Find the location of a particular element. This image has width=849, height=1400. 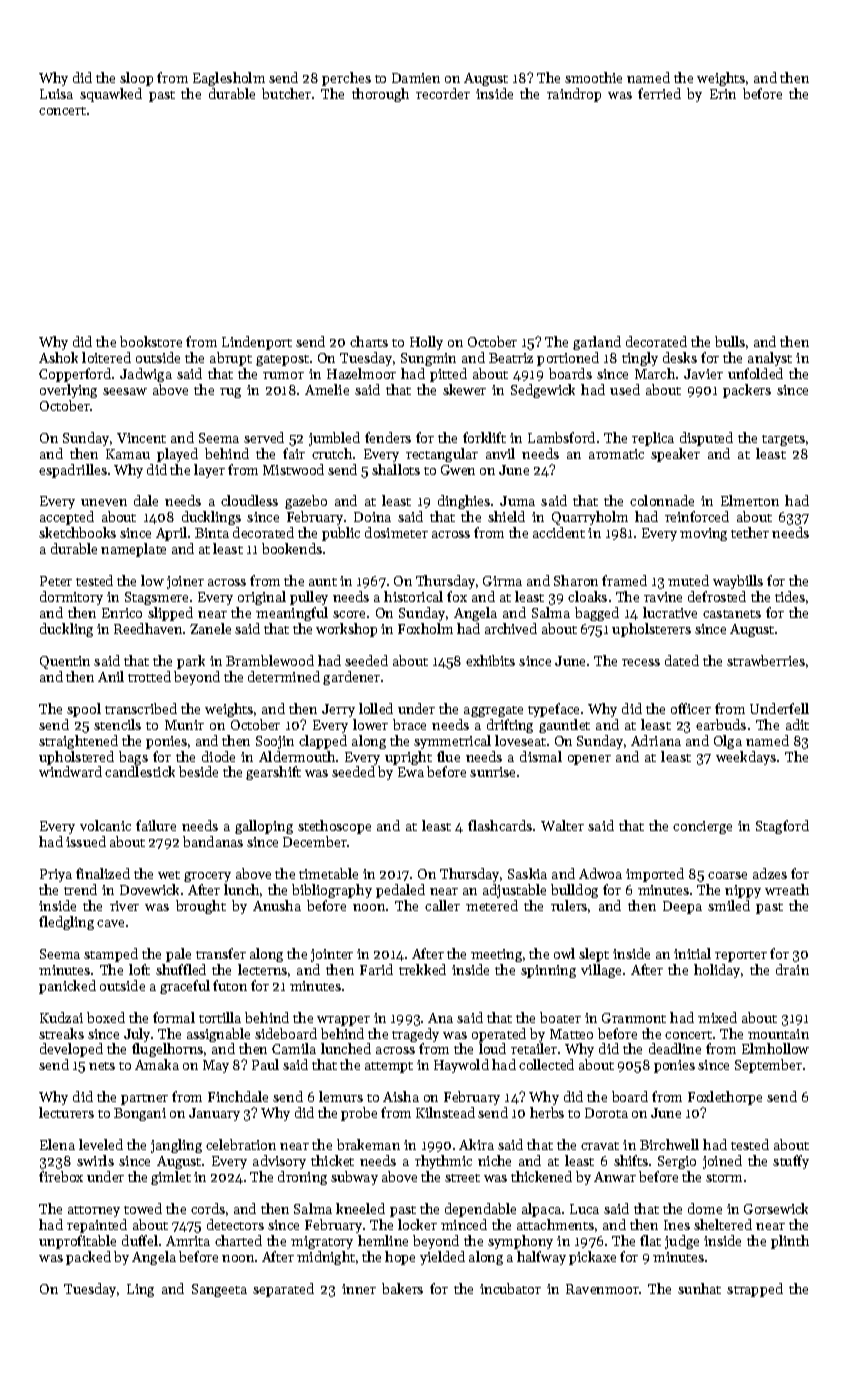

mixed is located at coordinates (717, 1017).
